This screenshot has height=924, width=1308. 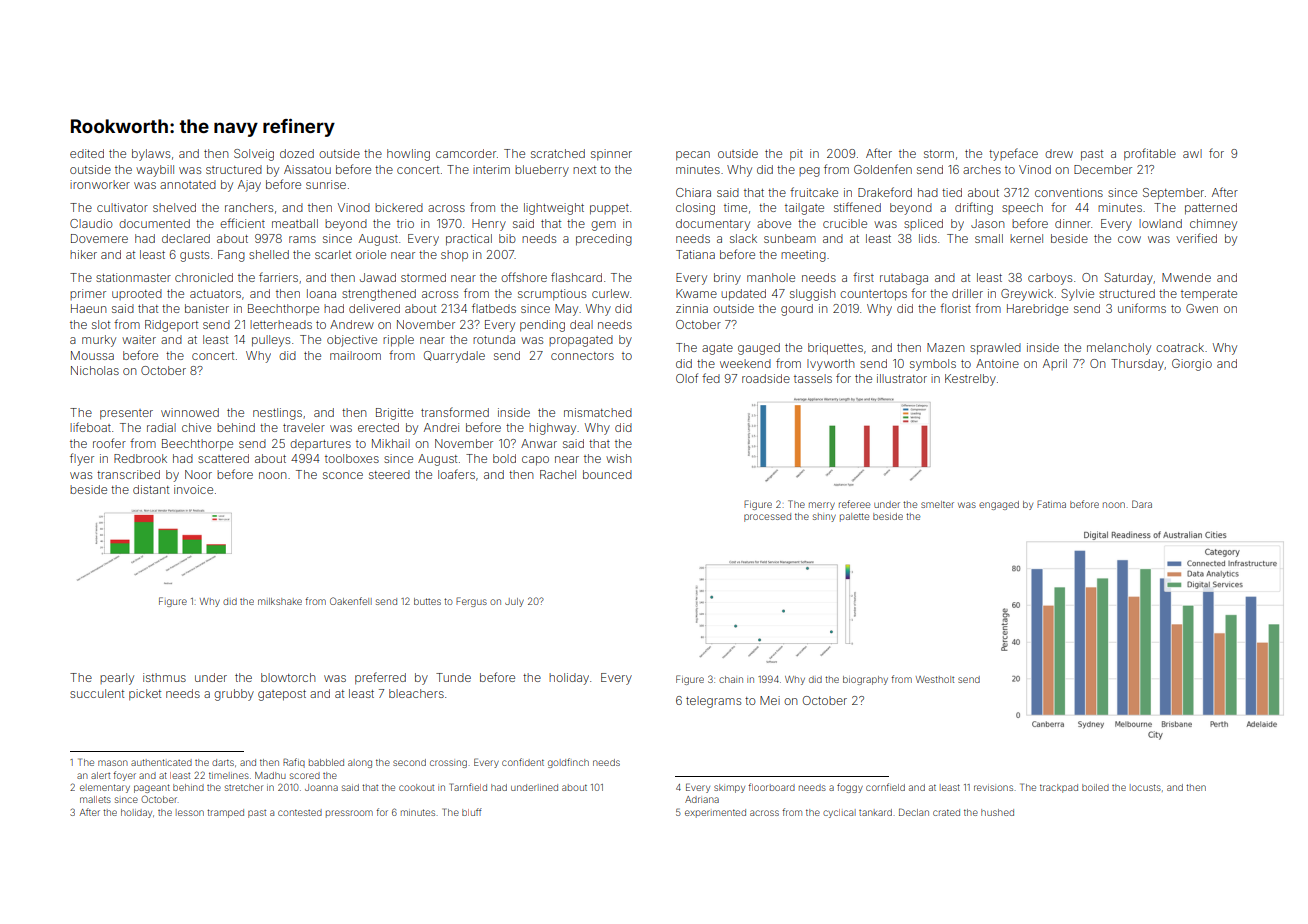 What do you see at coordinates (797, 310) in the screenshot?
I see `gourd` at bounding box center [797, 310].
